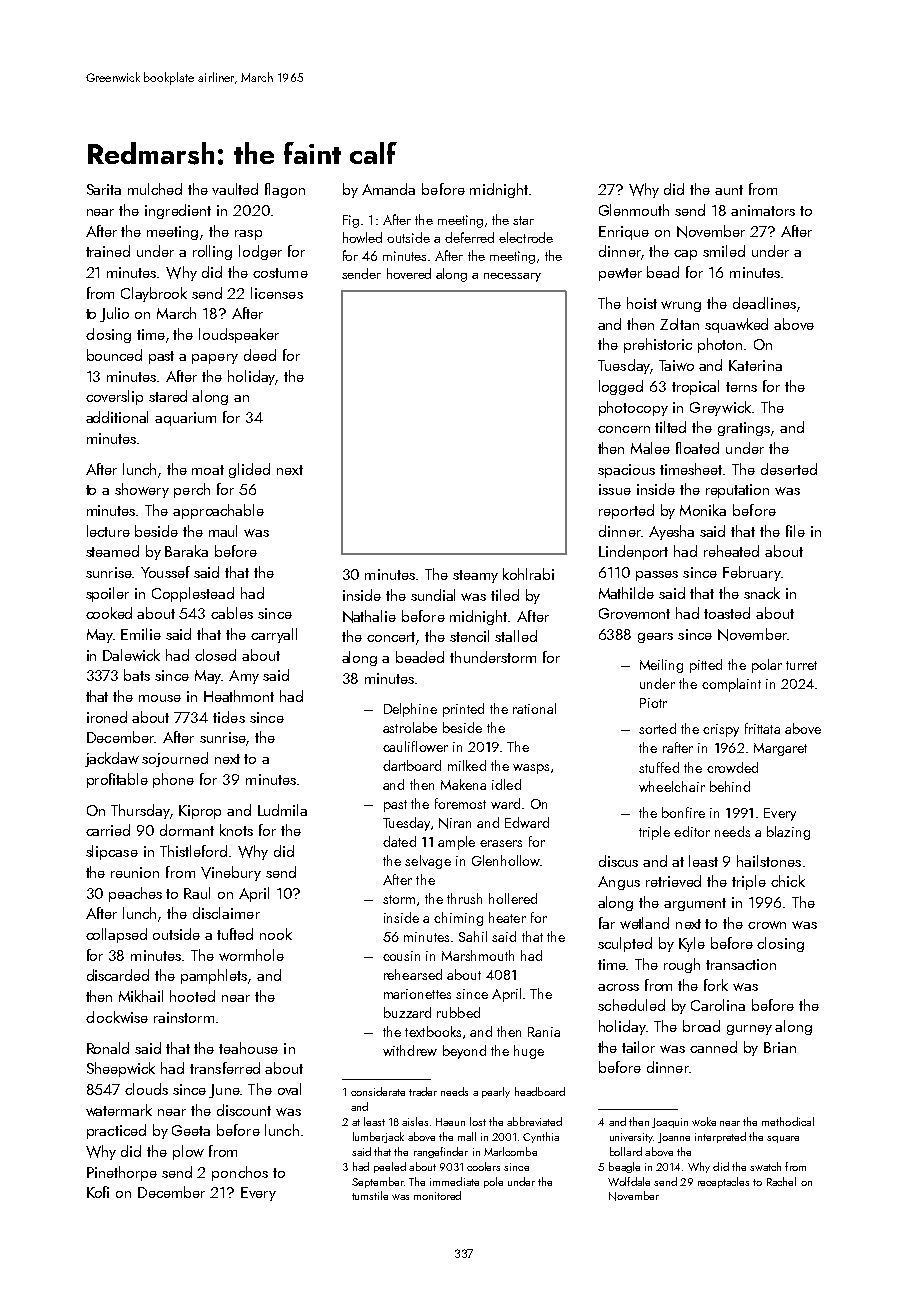  Describe the element at coordinates (215, 359) in the screenshot. I see `papery` at that location.
